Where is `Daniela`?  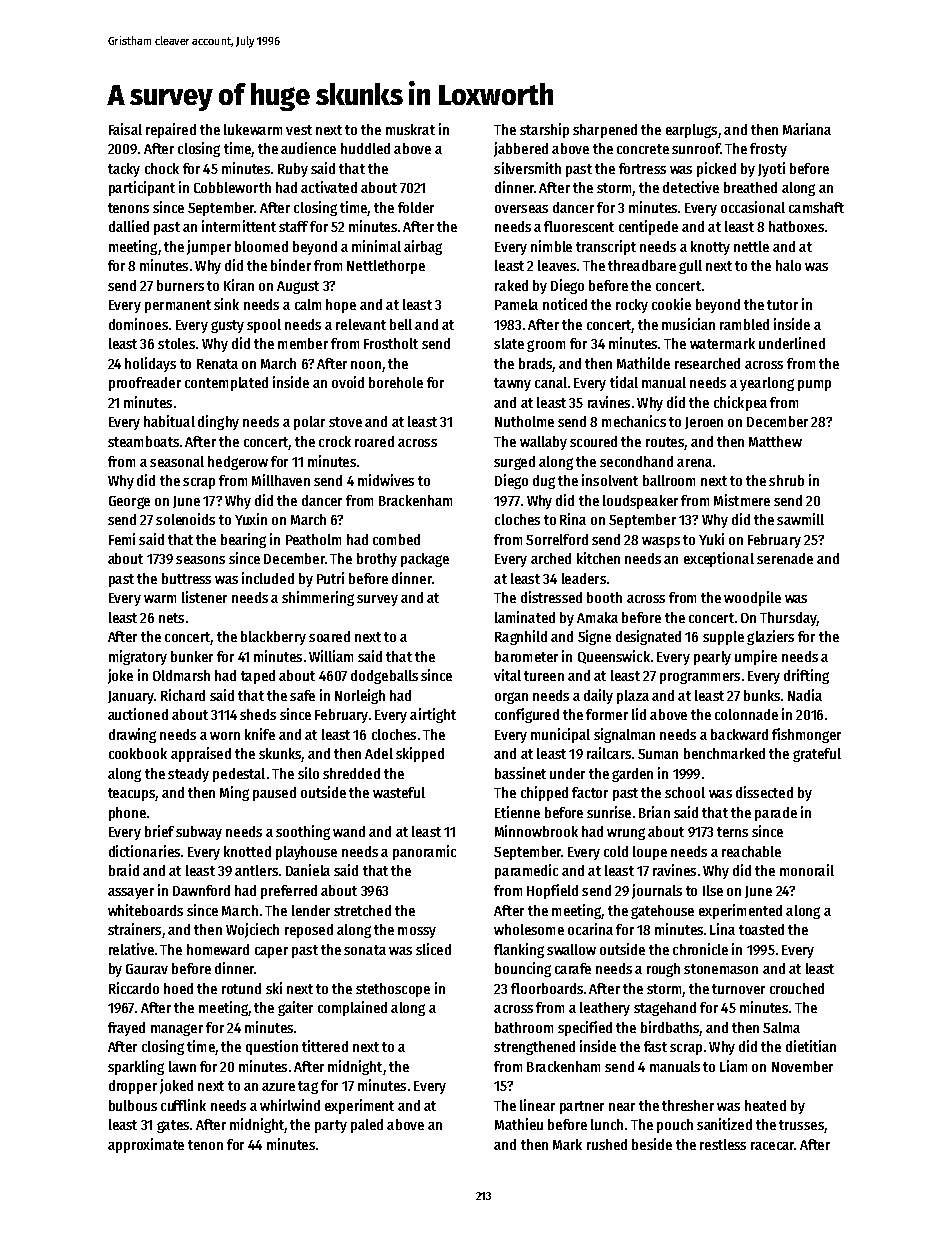
Daniela is located at coordinates (308, 870).
